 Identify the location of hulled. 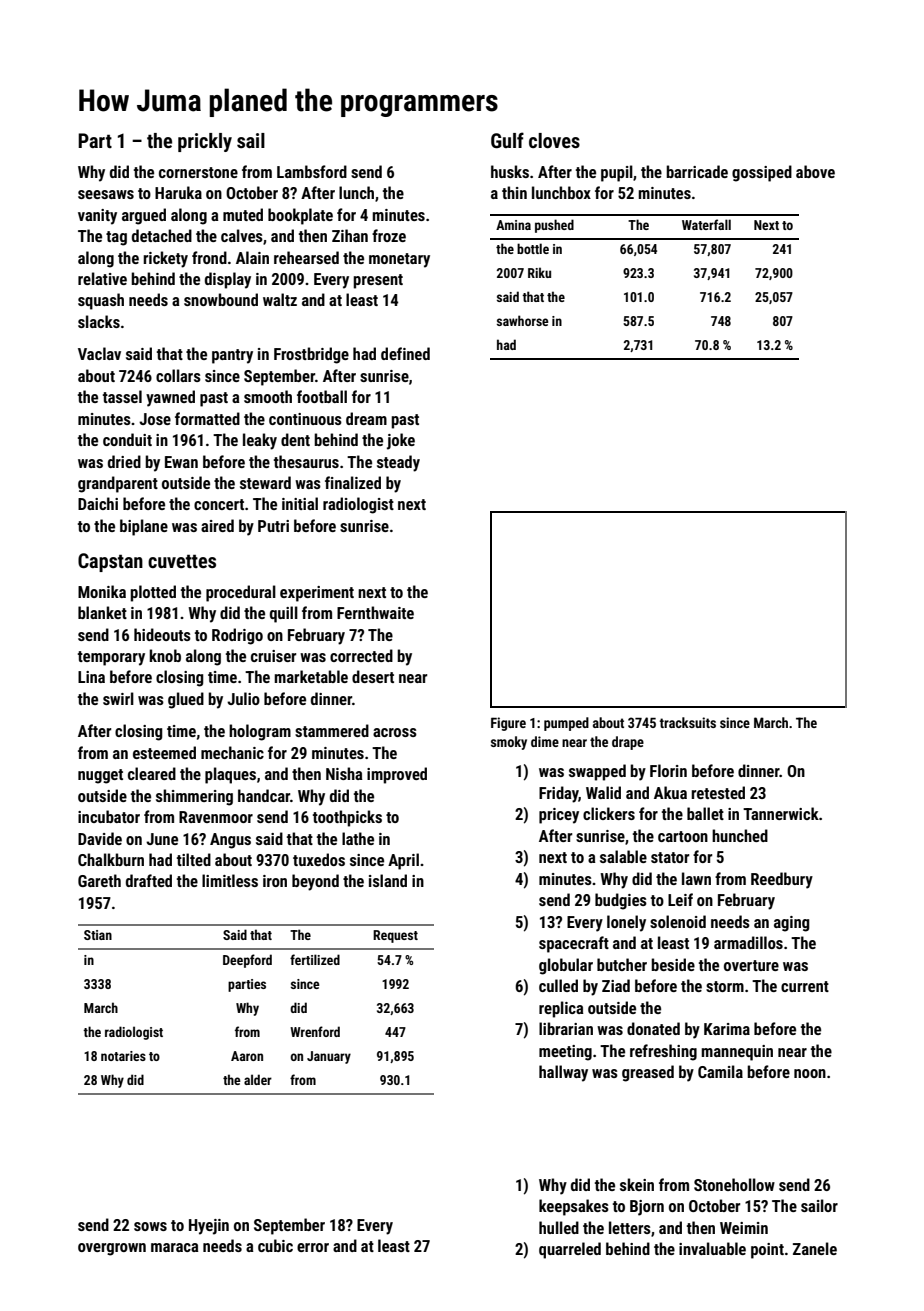
(559, 1227).
